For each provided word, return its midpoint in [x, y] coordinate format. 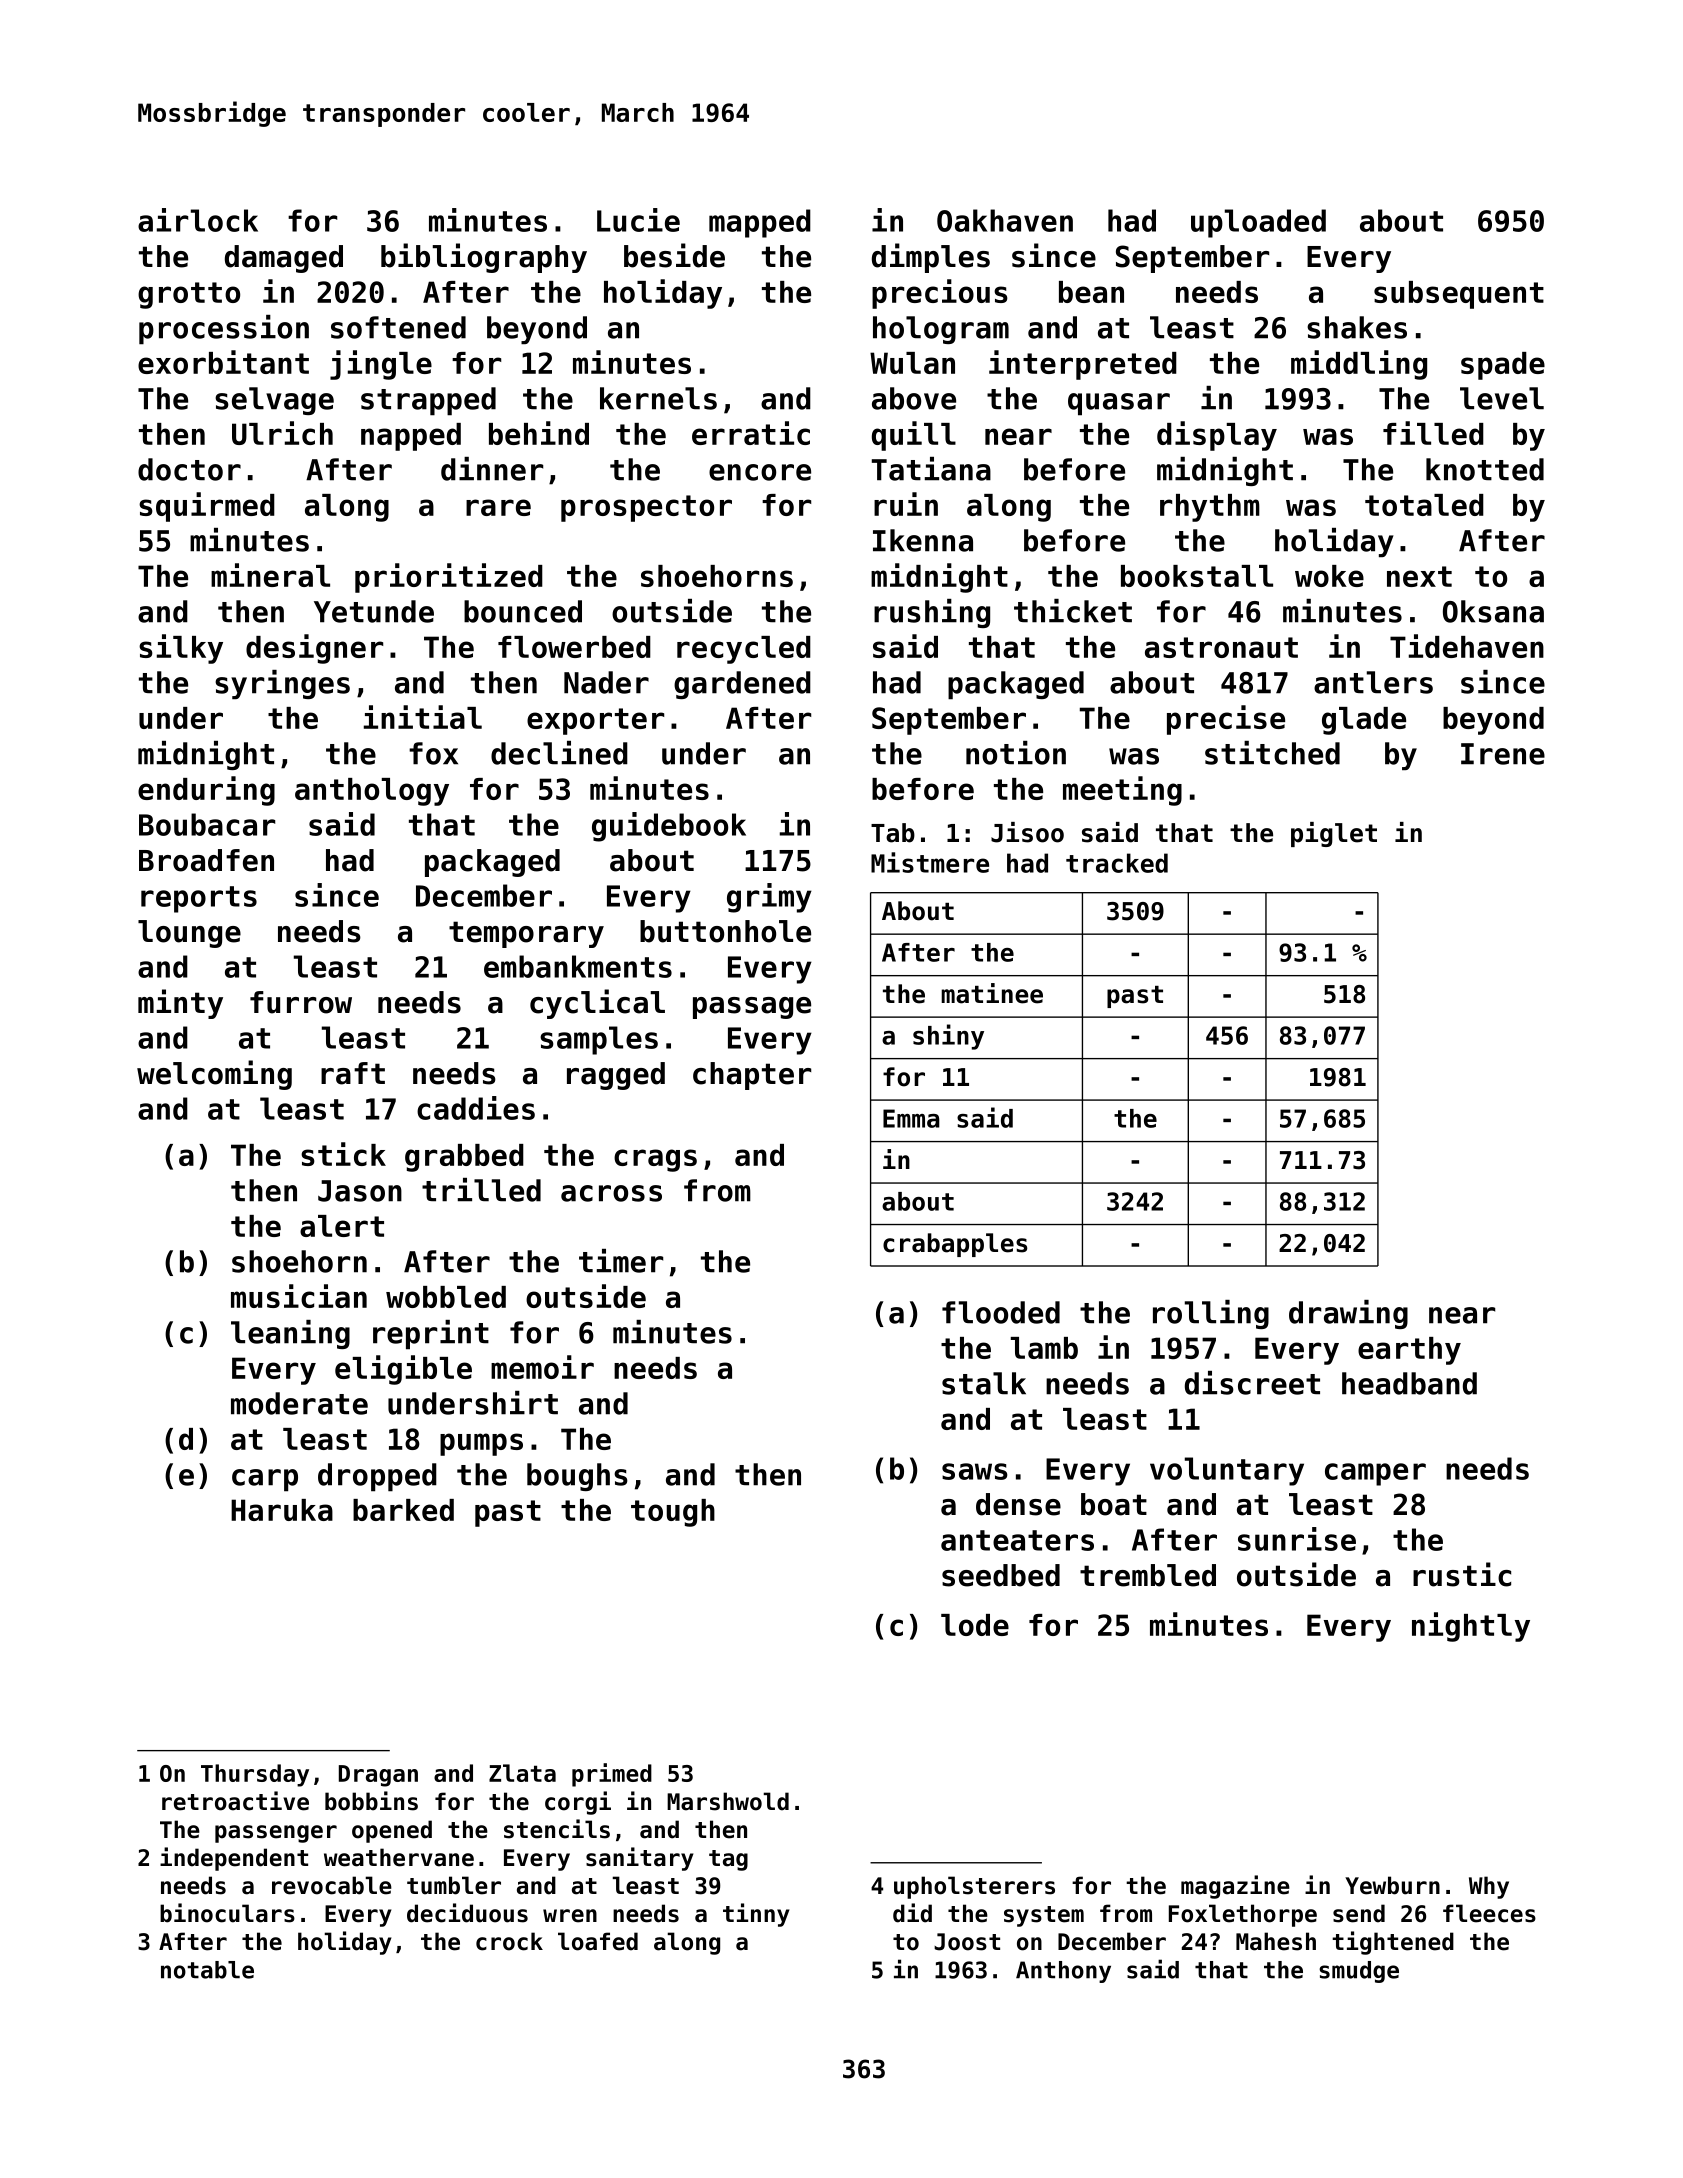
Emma [911, 1118]
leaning [290, 1334]
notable [207, 1970]
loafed [598, 1941]
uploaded [1258, 223]
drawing [1348, 1314]
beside [674, 255]
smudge [1359, 1972]
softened [398, 327]
